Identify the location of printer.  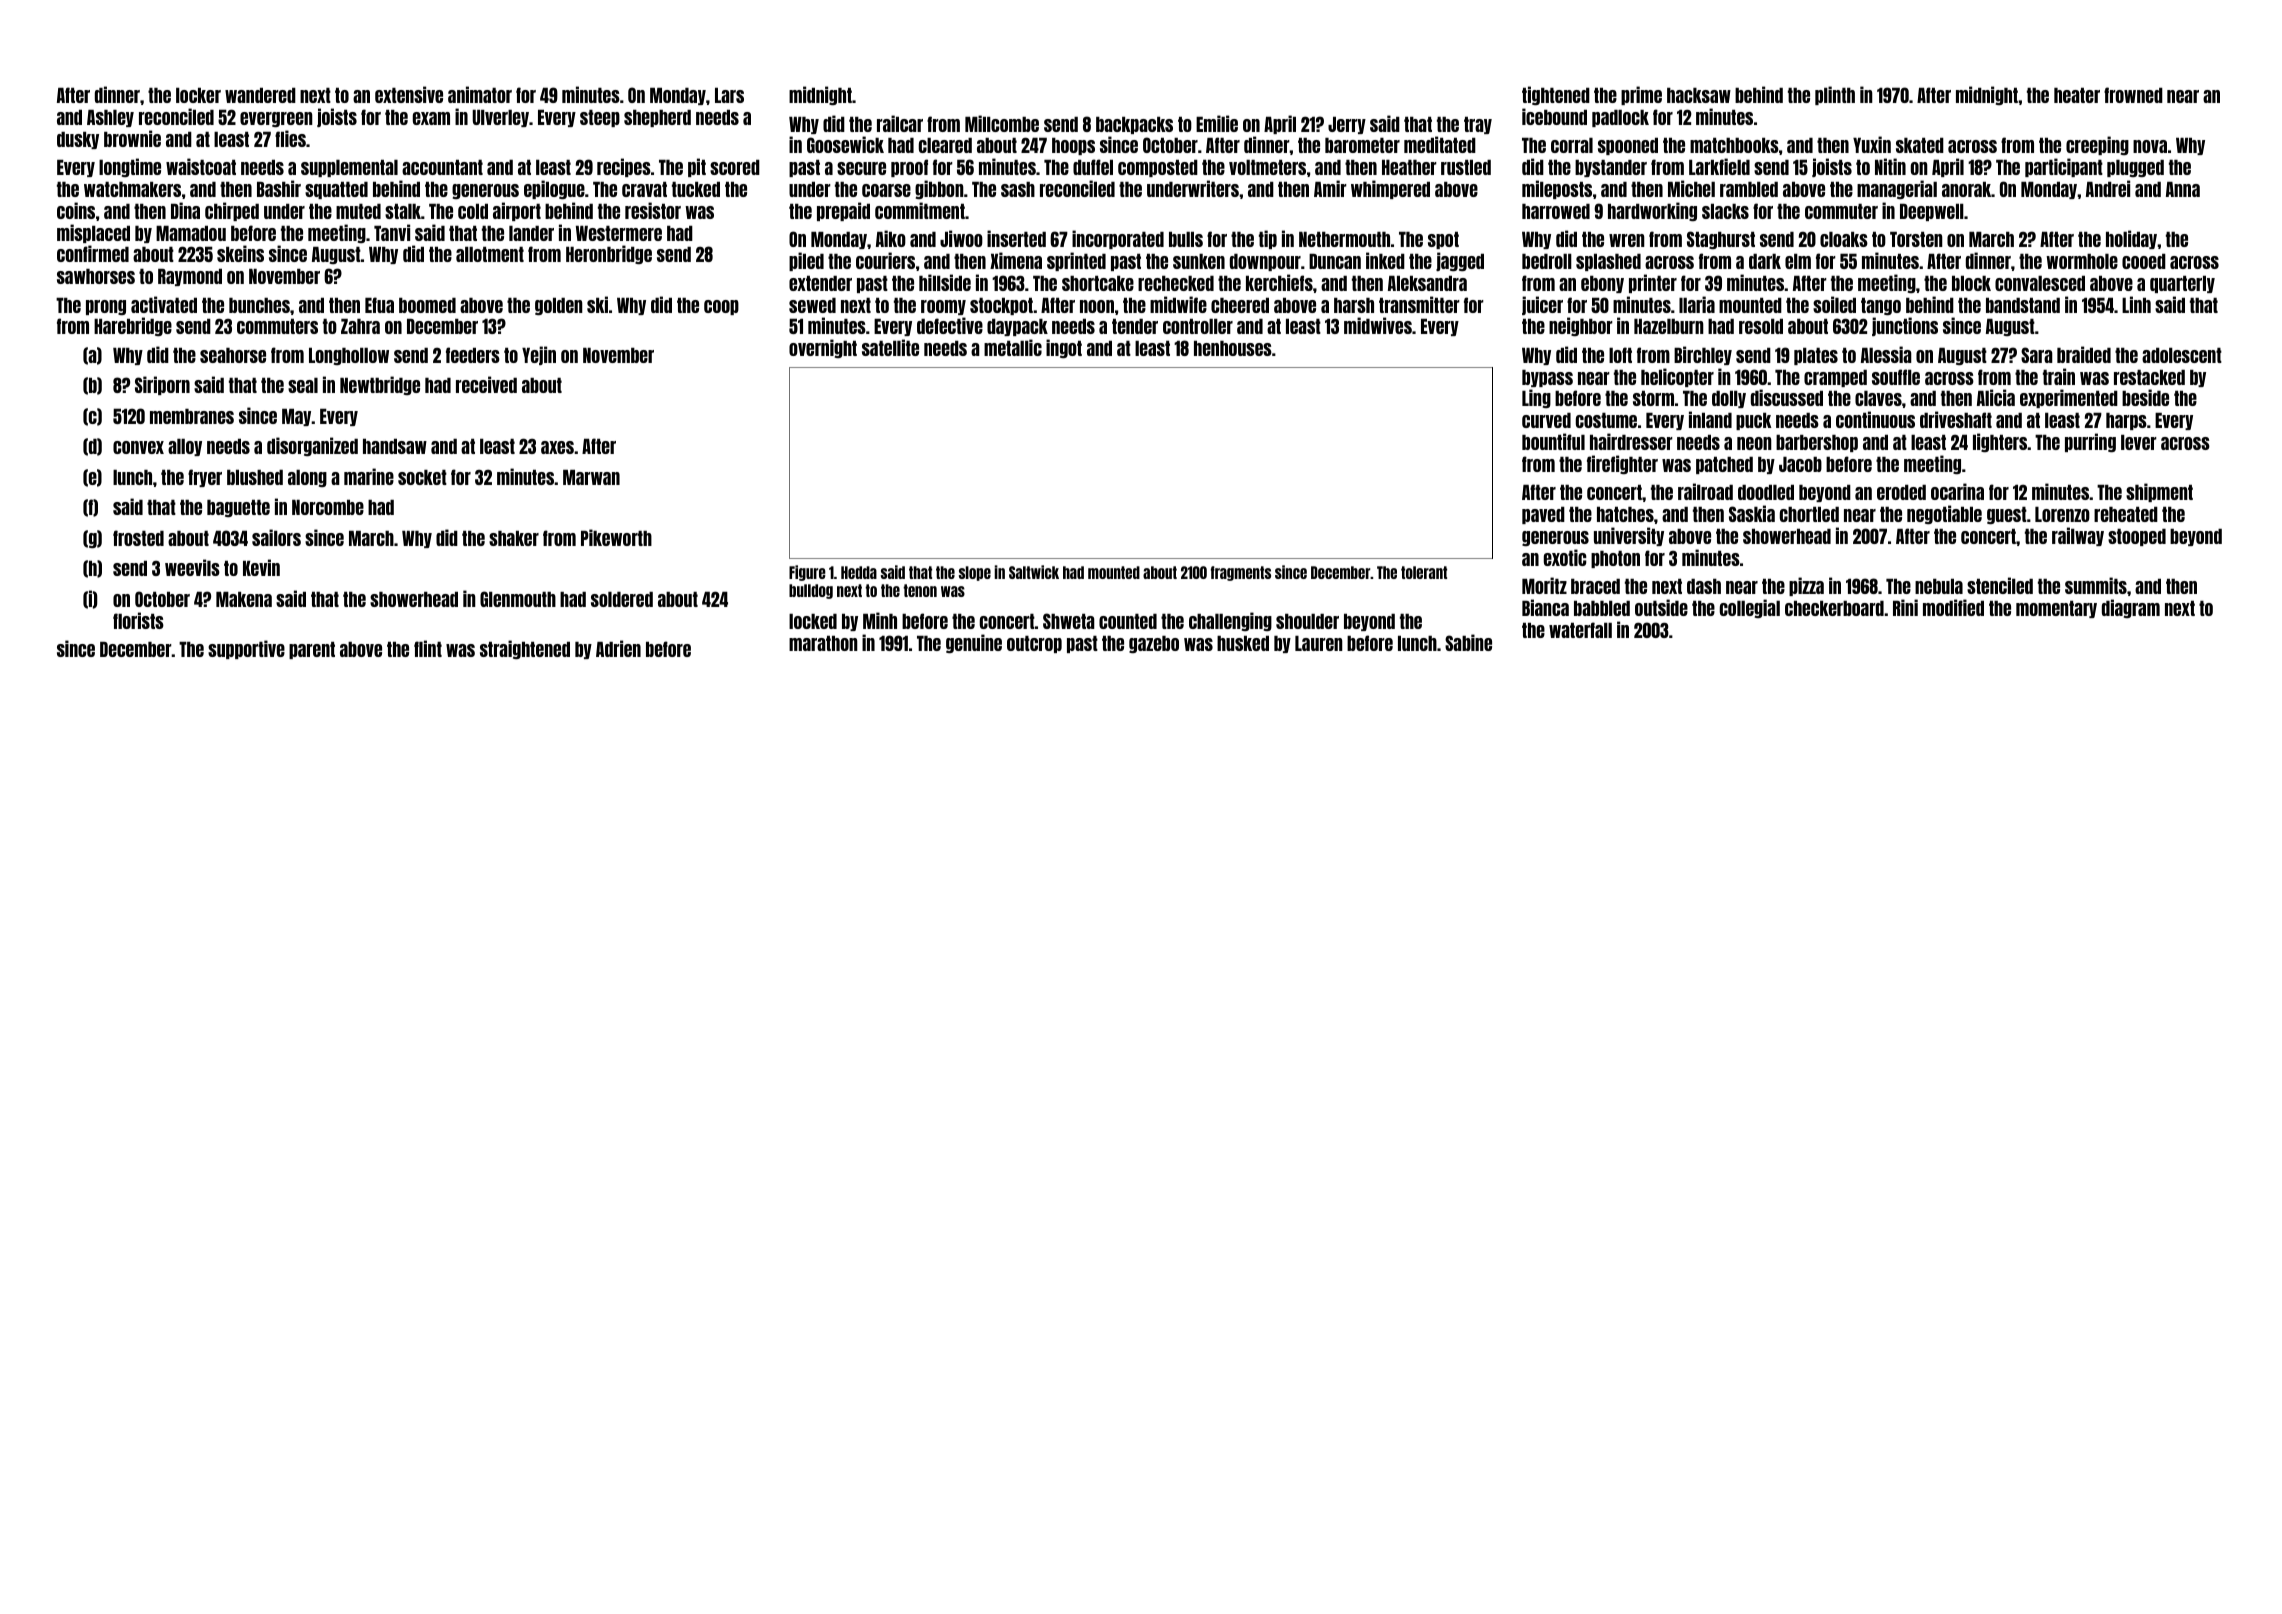
(1653, 283).
